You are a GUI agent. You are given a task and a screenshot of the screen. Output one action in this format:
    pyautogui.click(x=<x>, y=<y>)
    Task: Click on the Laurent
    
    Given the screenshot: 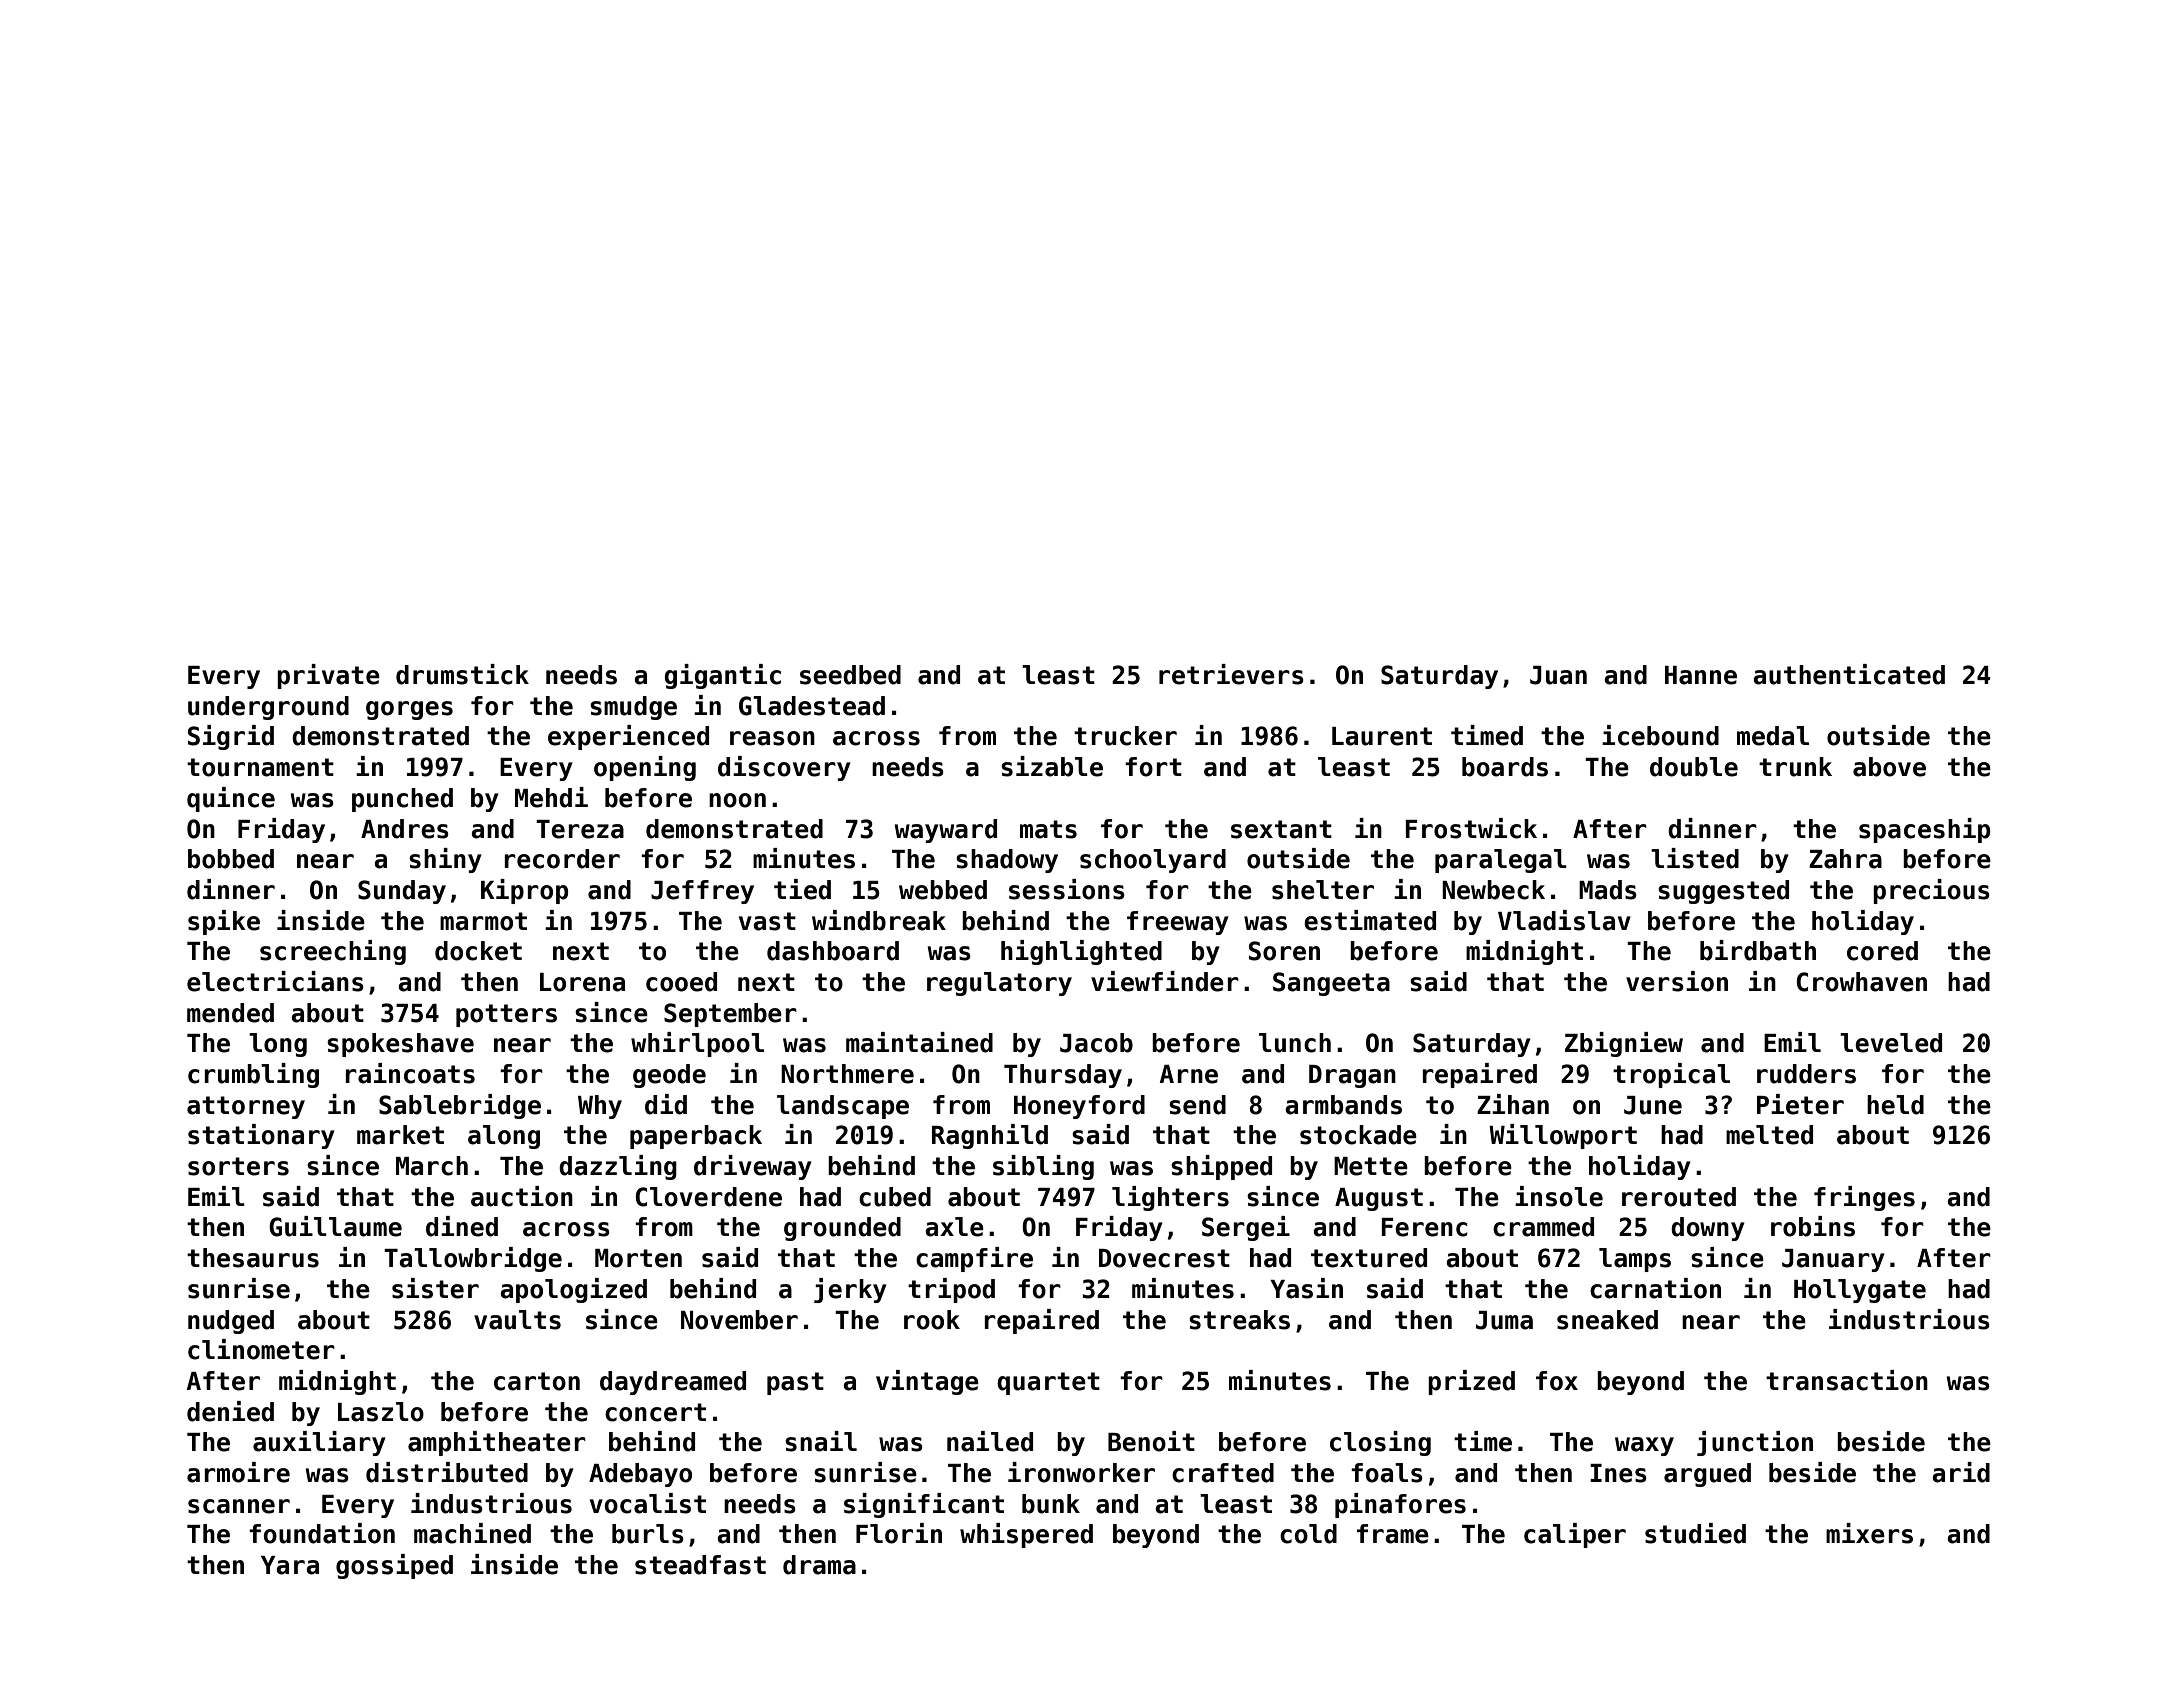 What is the action you would take?
    pyautogui.click(x=1382, y=736)
